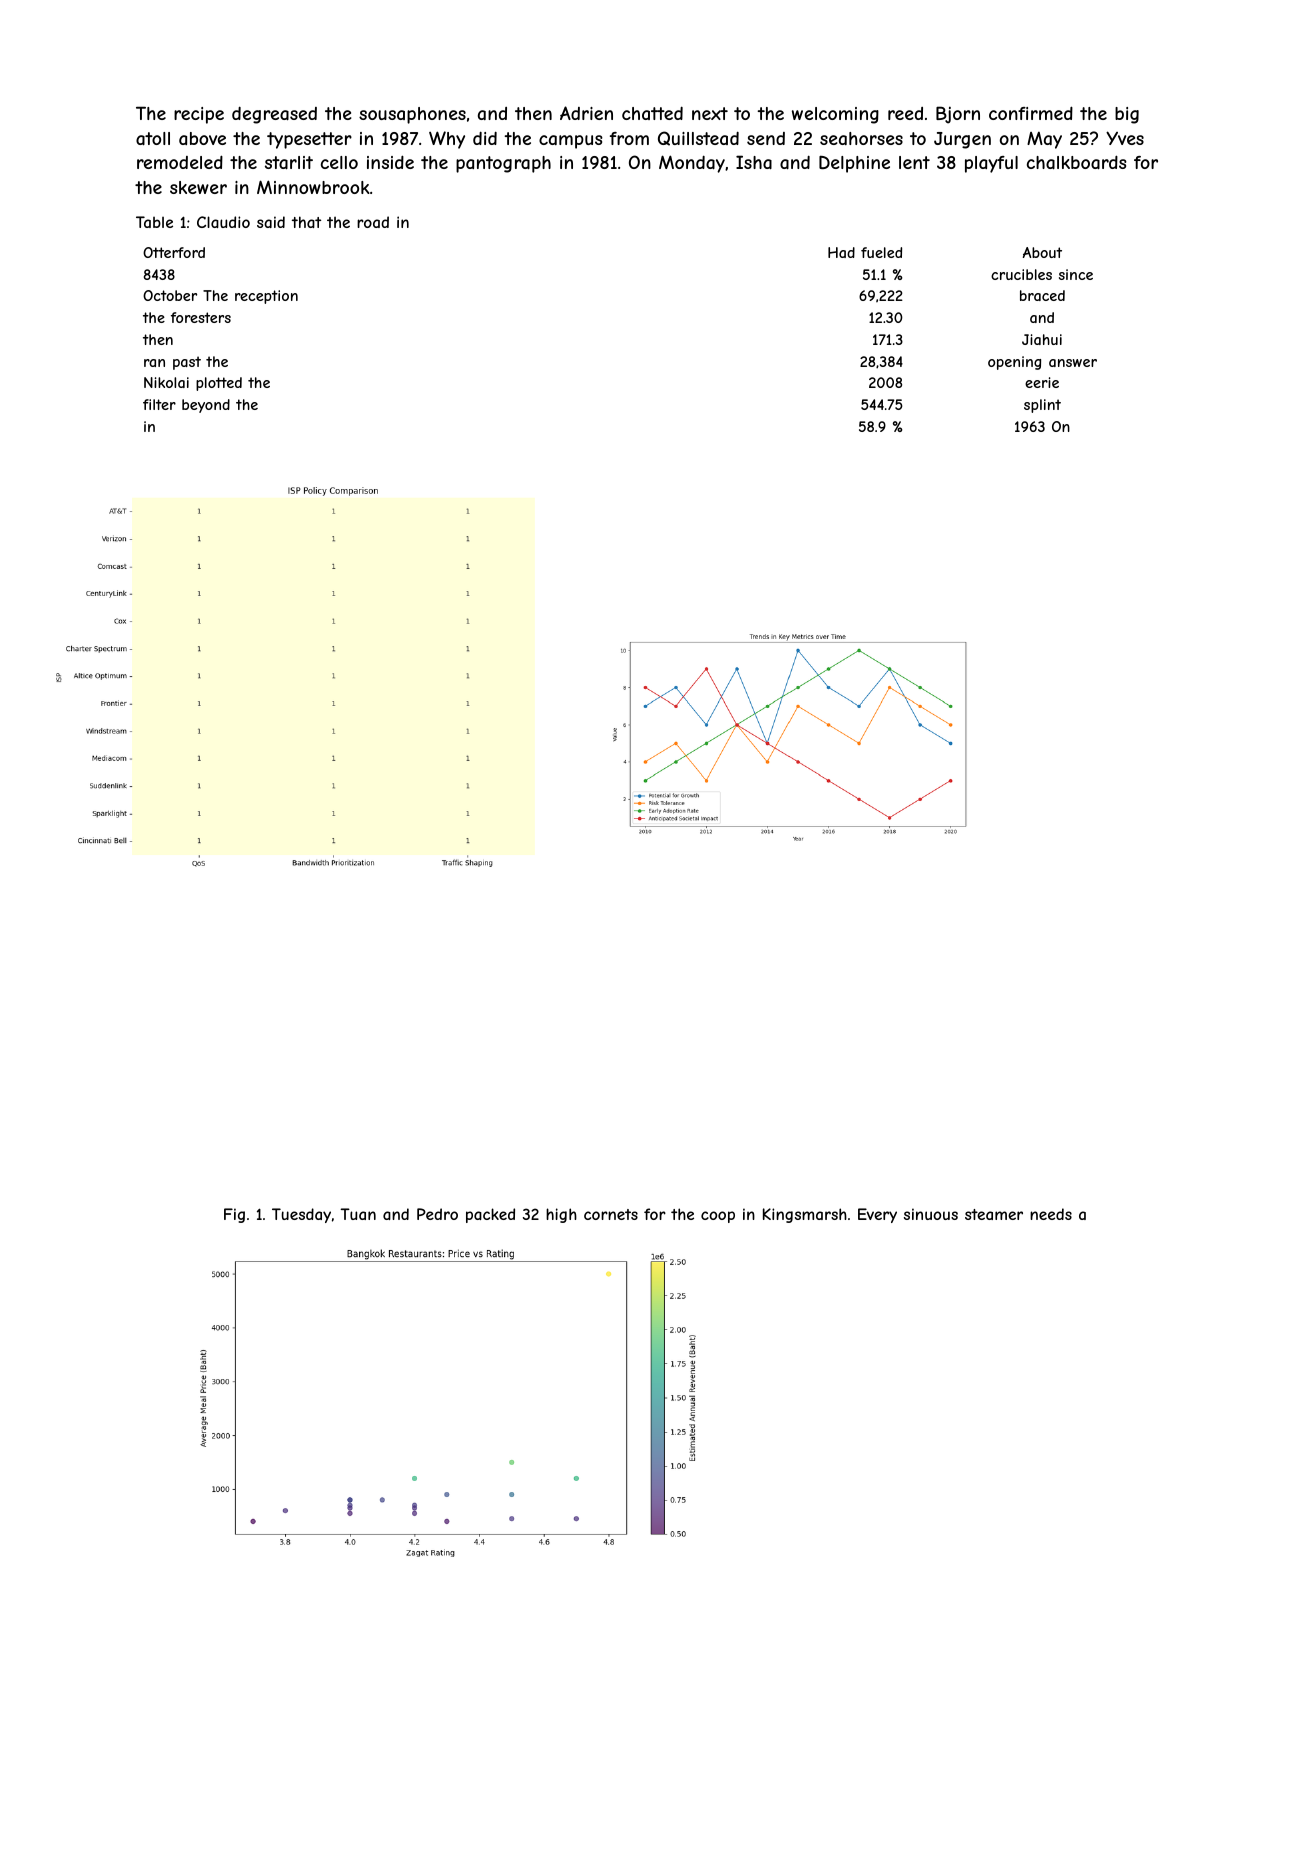  Describe the element at coordinates (1073, 363) in the screenshot. I see `answer` at that location.
